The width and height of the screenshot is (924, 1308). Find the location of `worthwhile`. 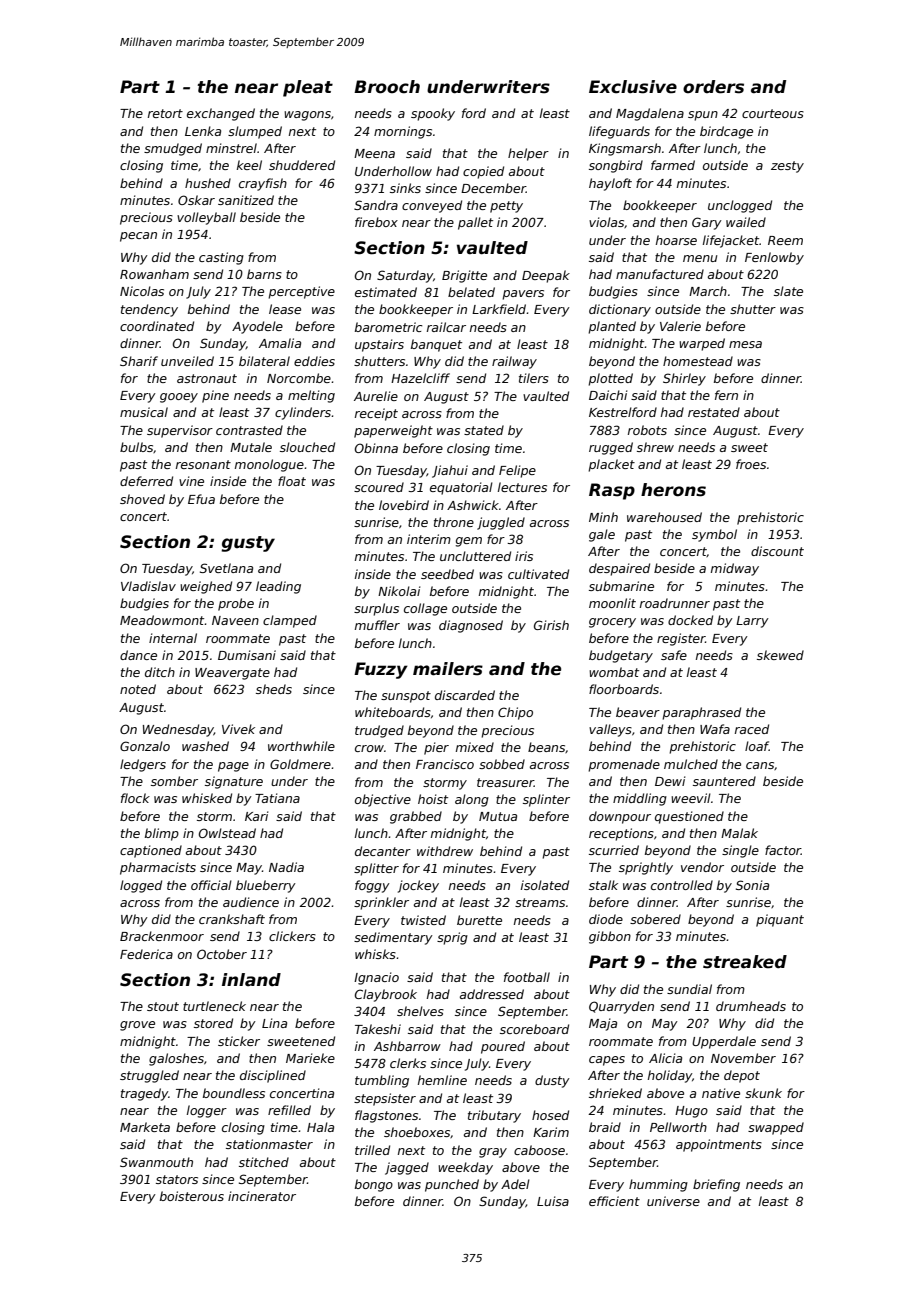

worthwhile is located at coordinates (301, 746).
